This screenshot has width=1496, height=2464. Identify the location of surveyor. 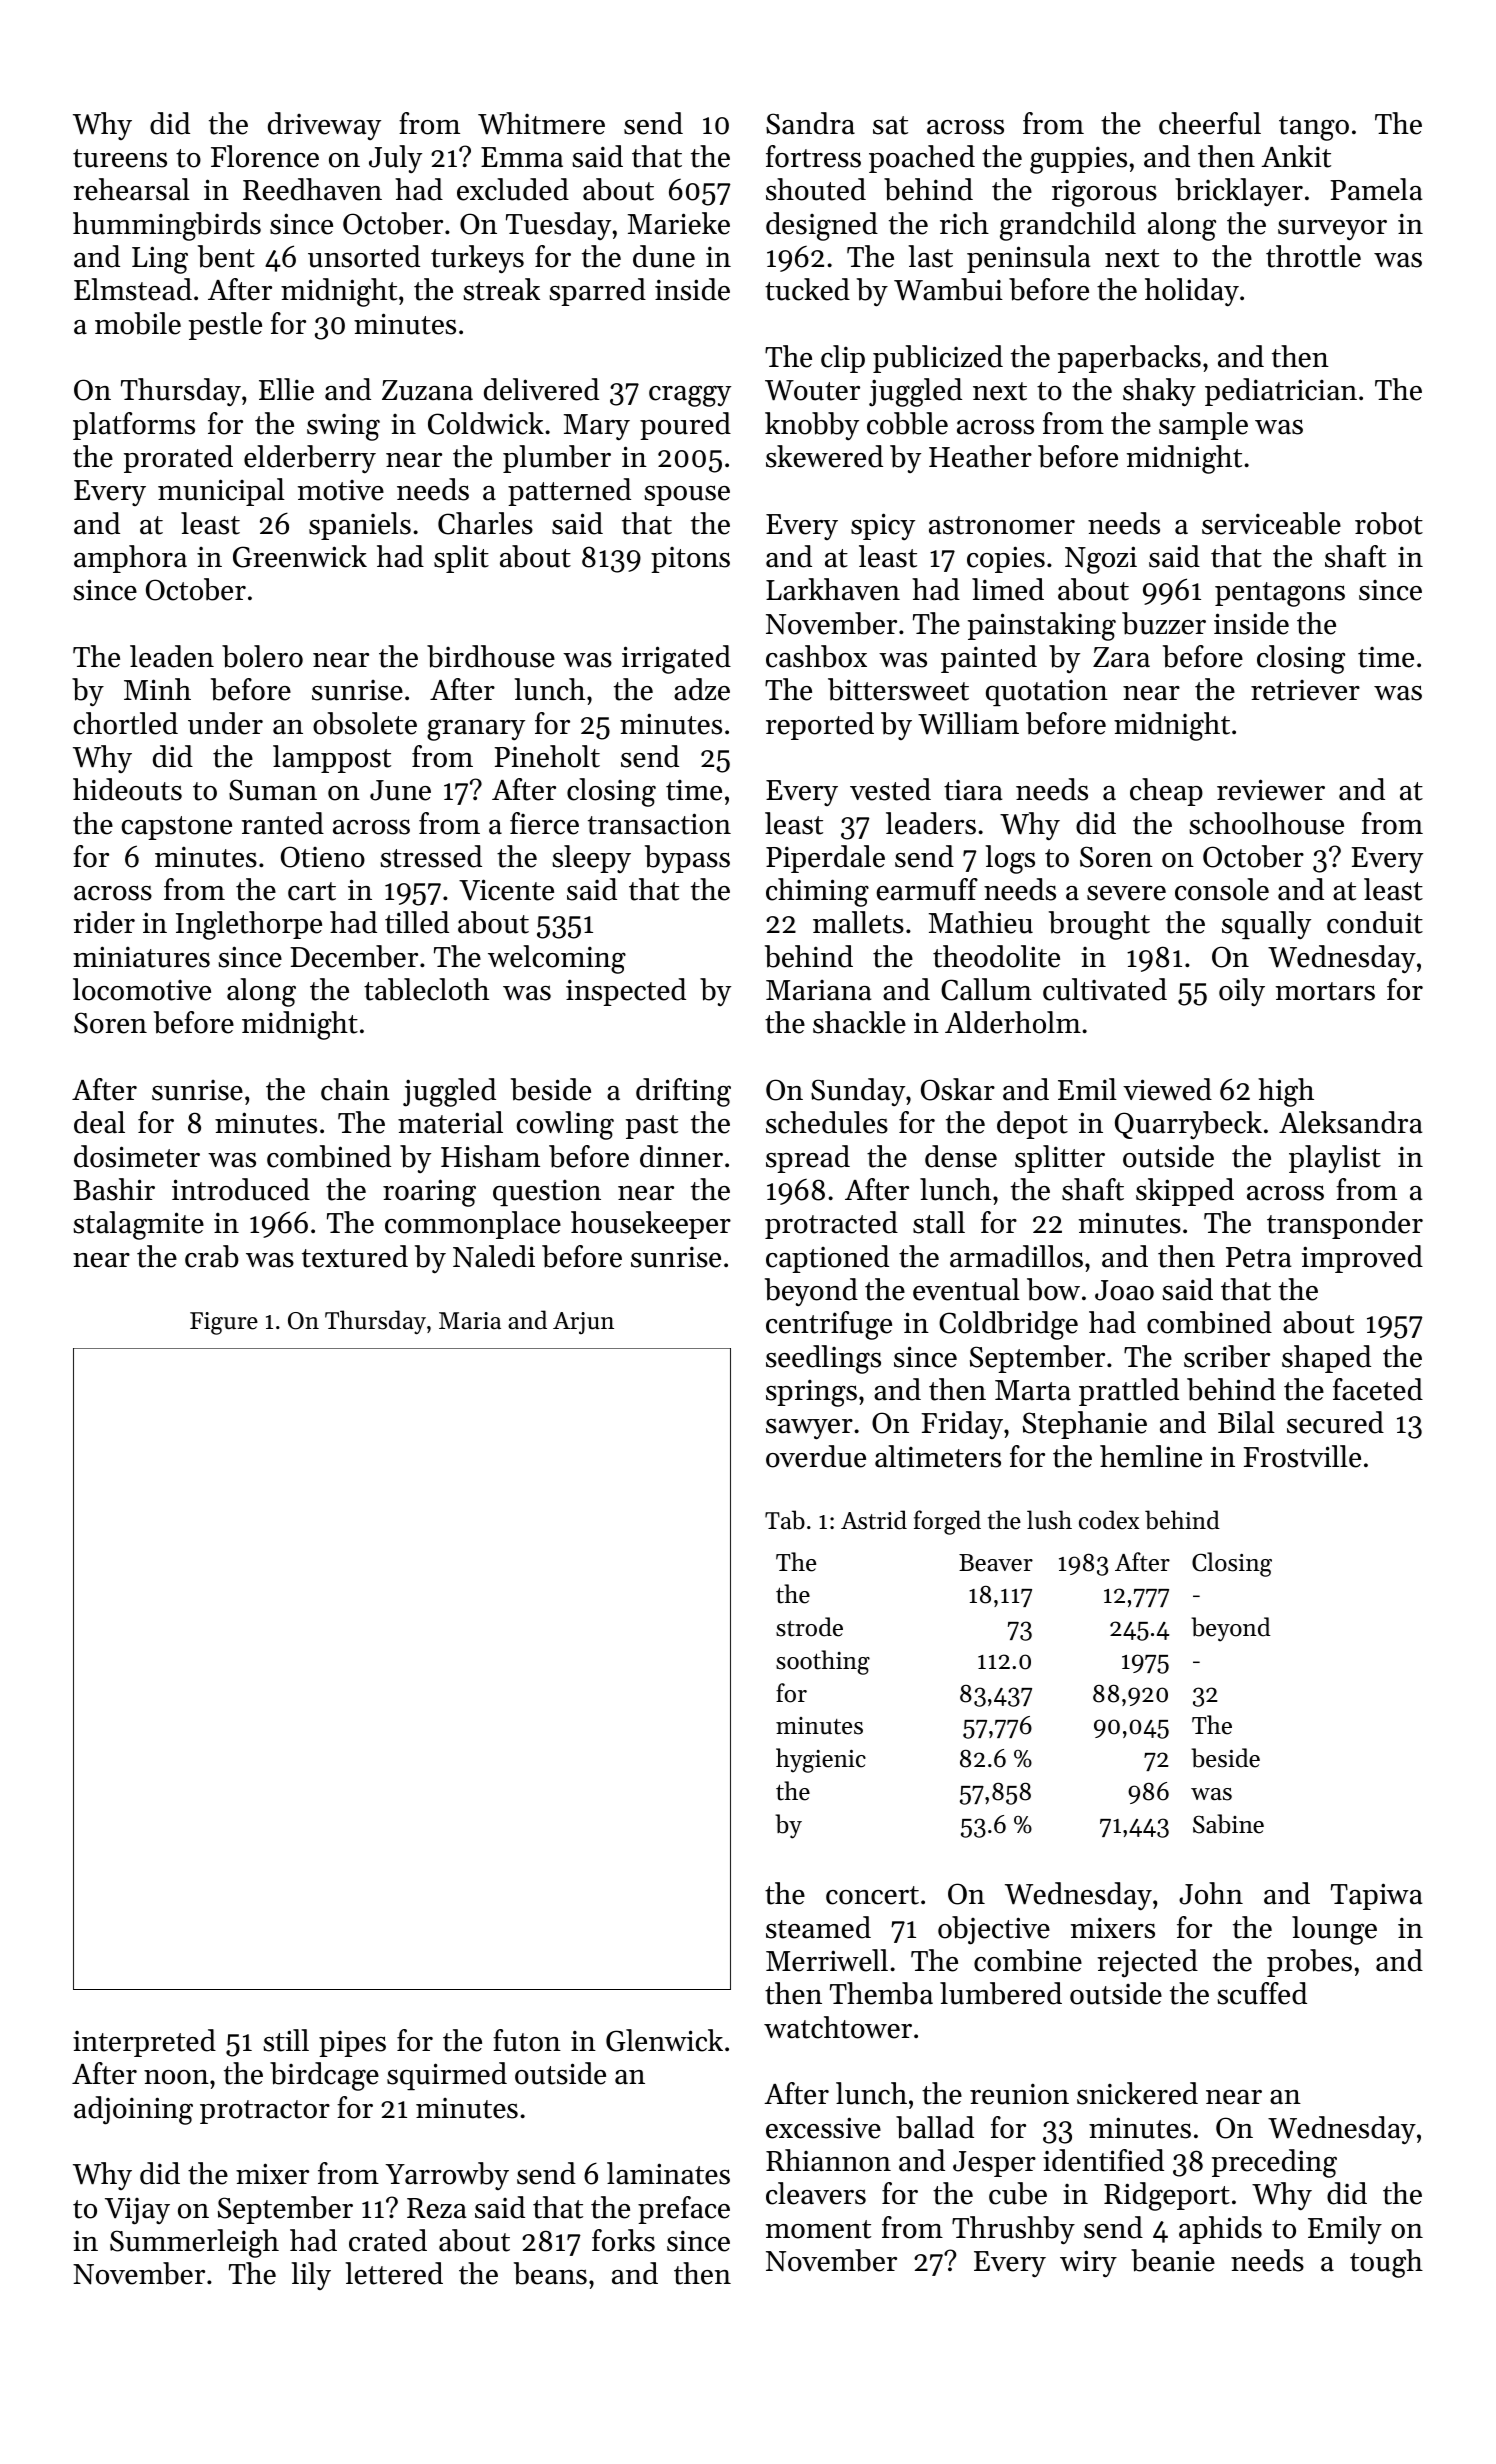
(1332, 230).
